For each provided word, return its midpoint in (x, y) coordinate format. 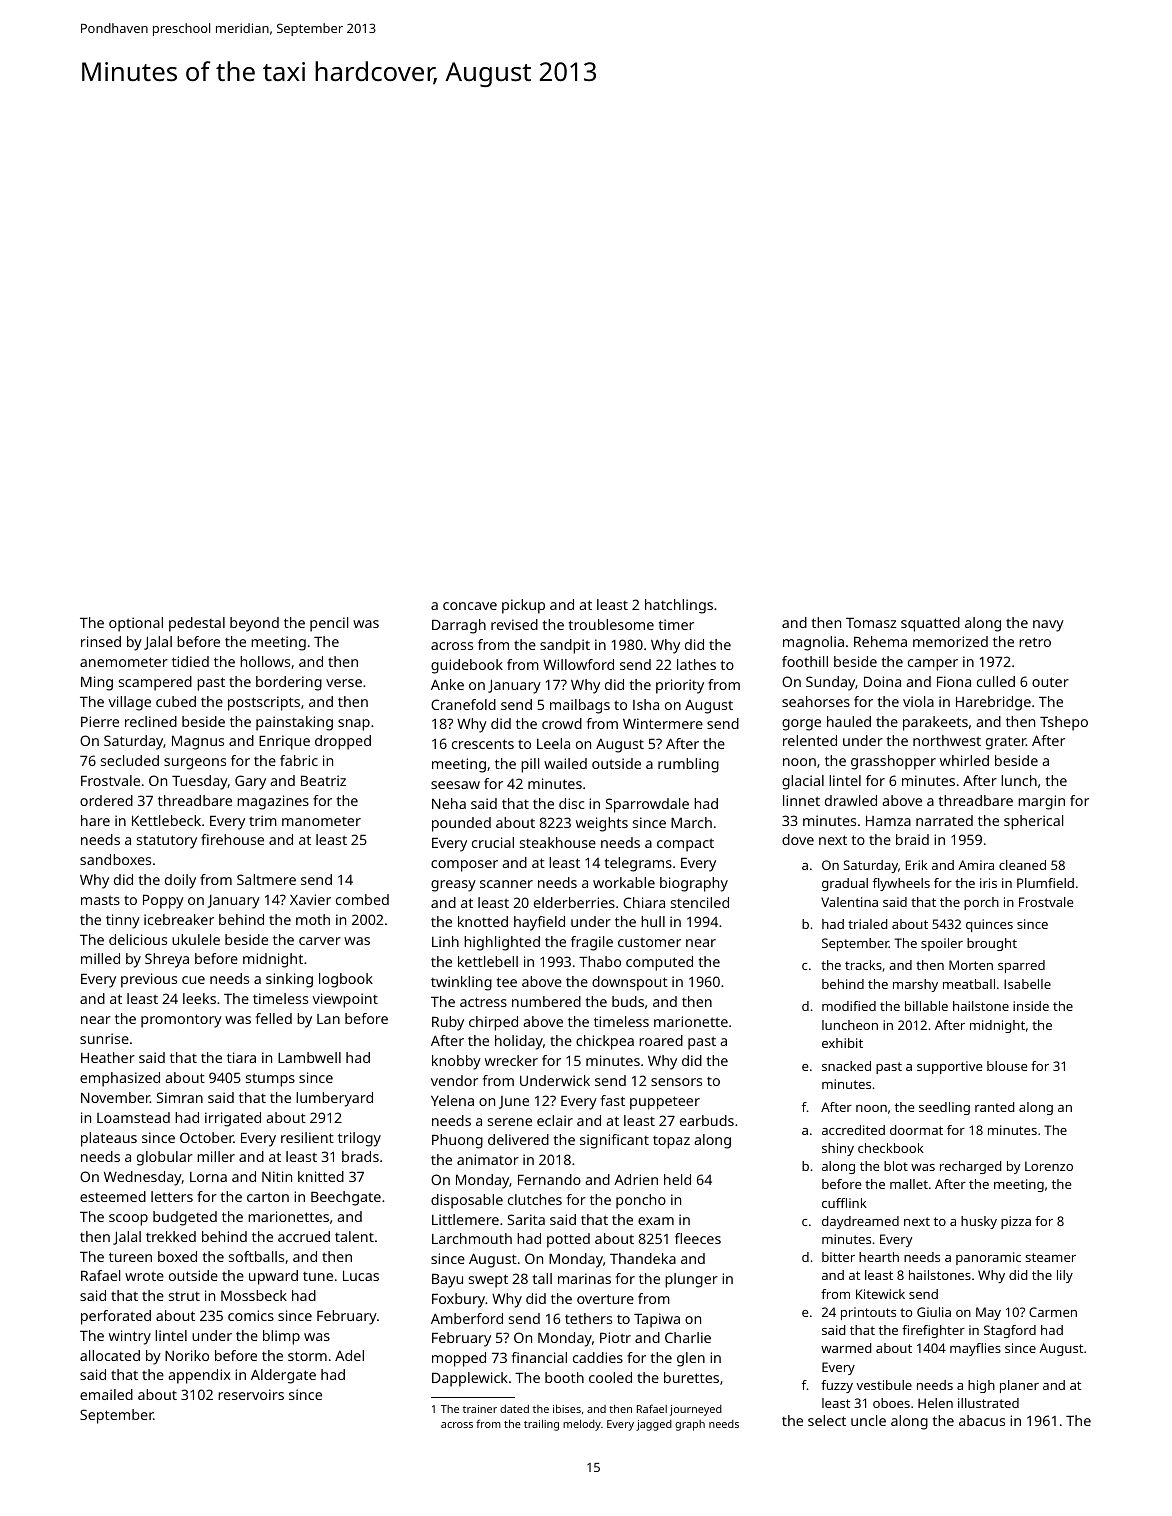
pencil (329, 624)
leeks (199, 998)
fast (613, 1100)
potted (568, 1240)
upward (273, 1277)
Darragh (459, 626)
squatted (930, 624)
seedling (944, 1108)
